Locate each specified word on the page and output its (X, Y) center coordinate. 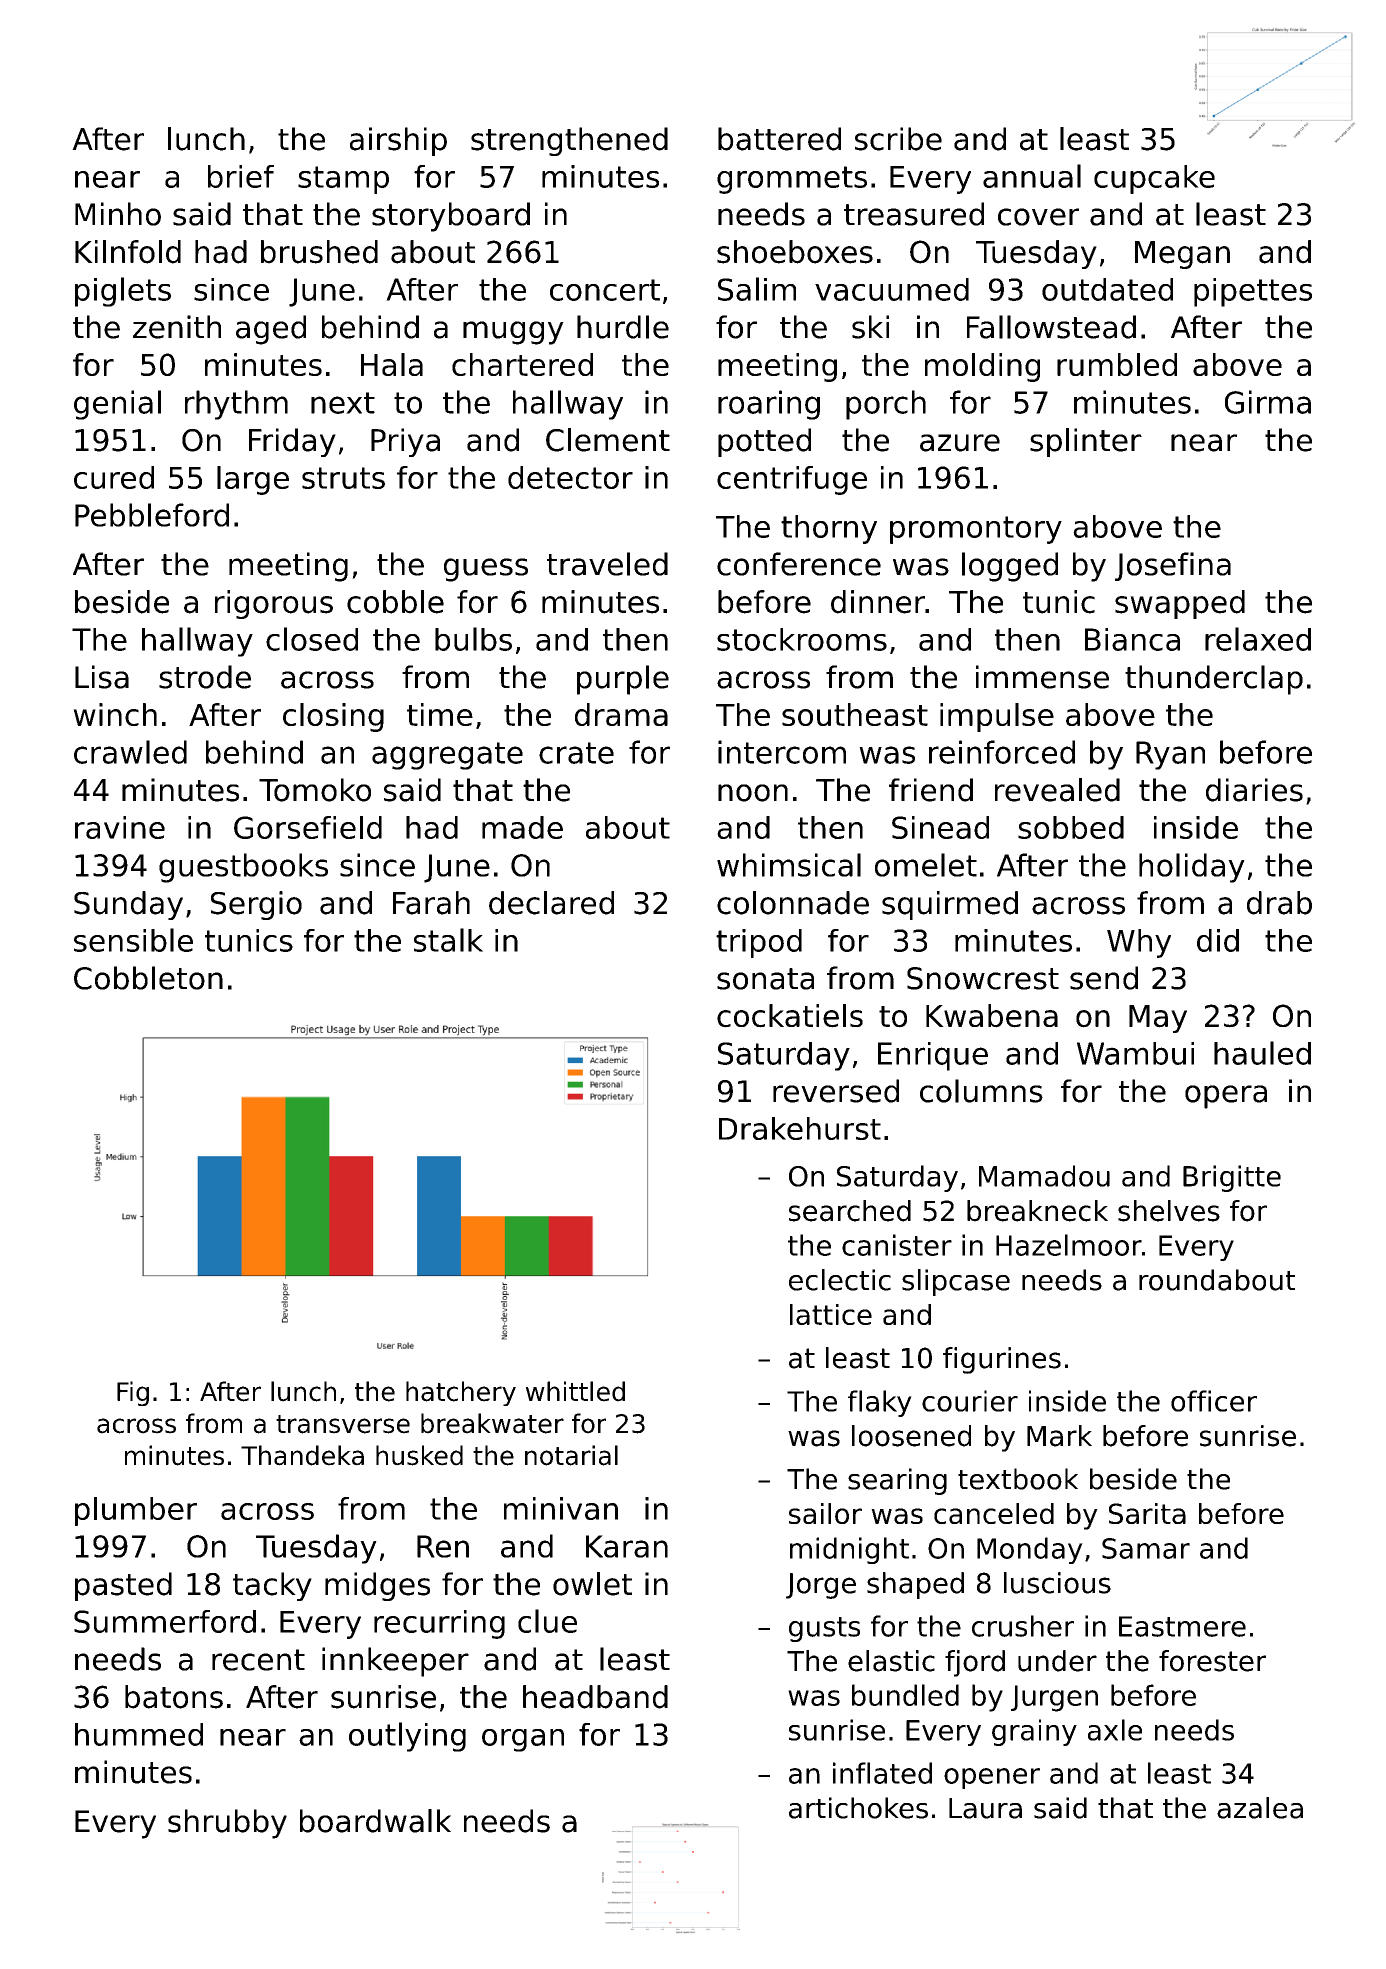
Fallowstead (1051, 327)
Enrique (933, 1056)
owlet (592, 1584)
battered (779, 139)
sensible (133, 940)
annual (1032, 176)
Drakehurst (800, 1128)
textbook (1018, 1479)
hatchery (461, 1393)
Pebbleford (152, 515)
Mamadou (1044, 1176)
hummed (139, 1734)
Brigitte (1232, 1178)
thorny (829, 529)
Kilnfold (128, 252)
